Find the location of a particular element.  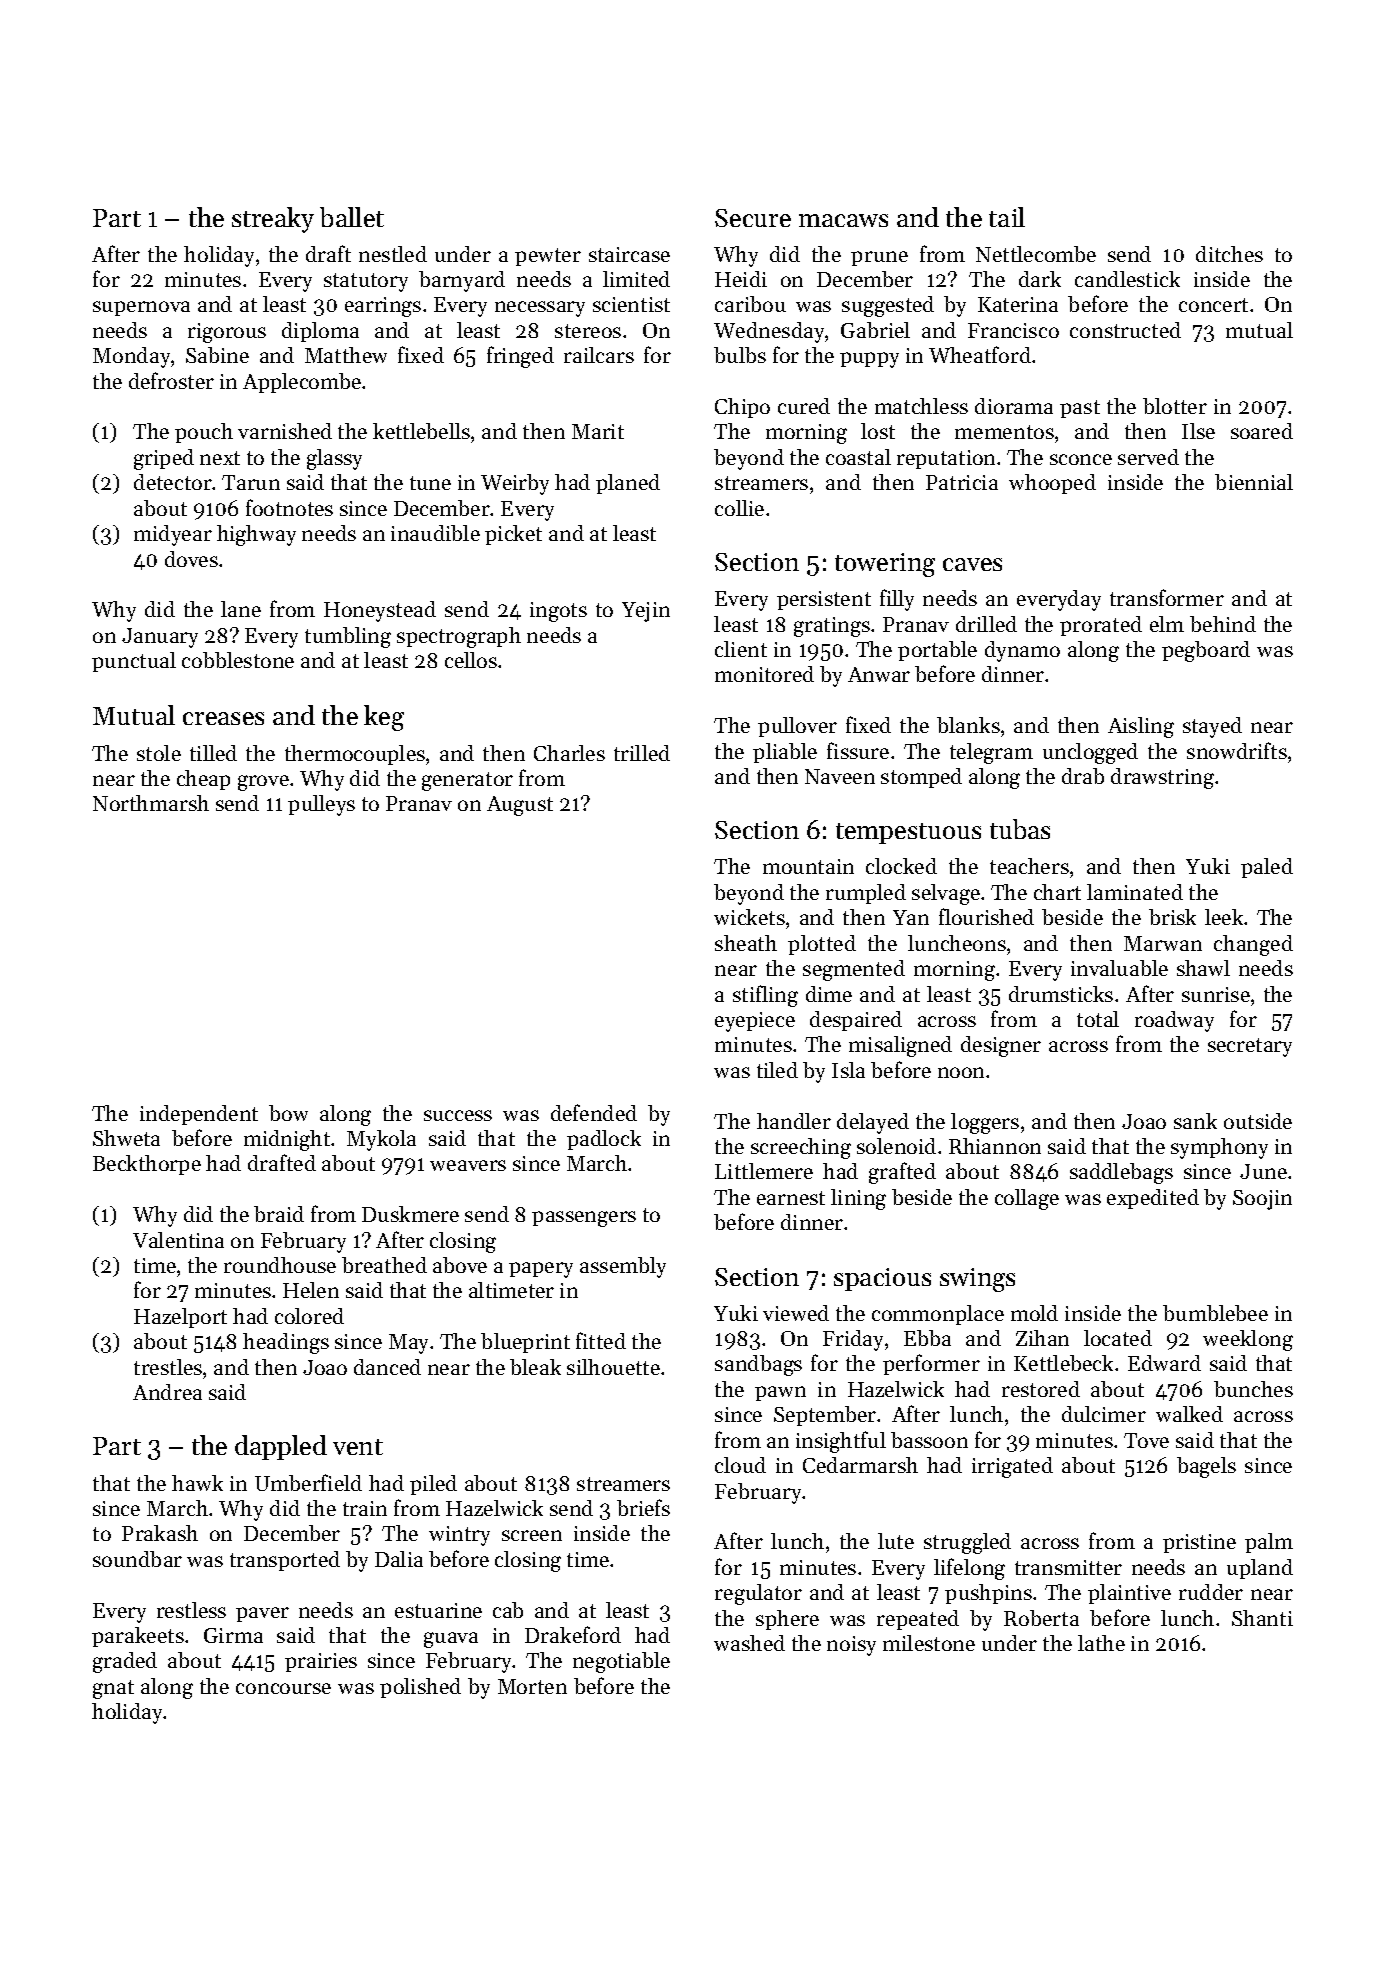

ballet is located at coordinates (352, 217).
